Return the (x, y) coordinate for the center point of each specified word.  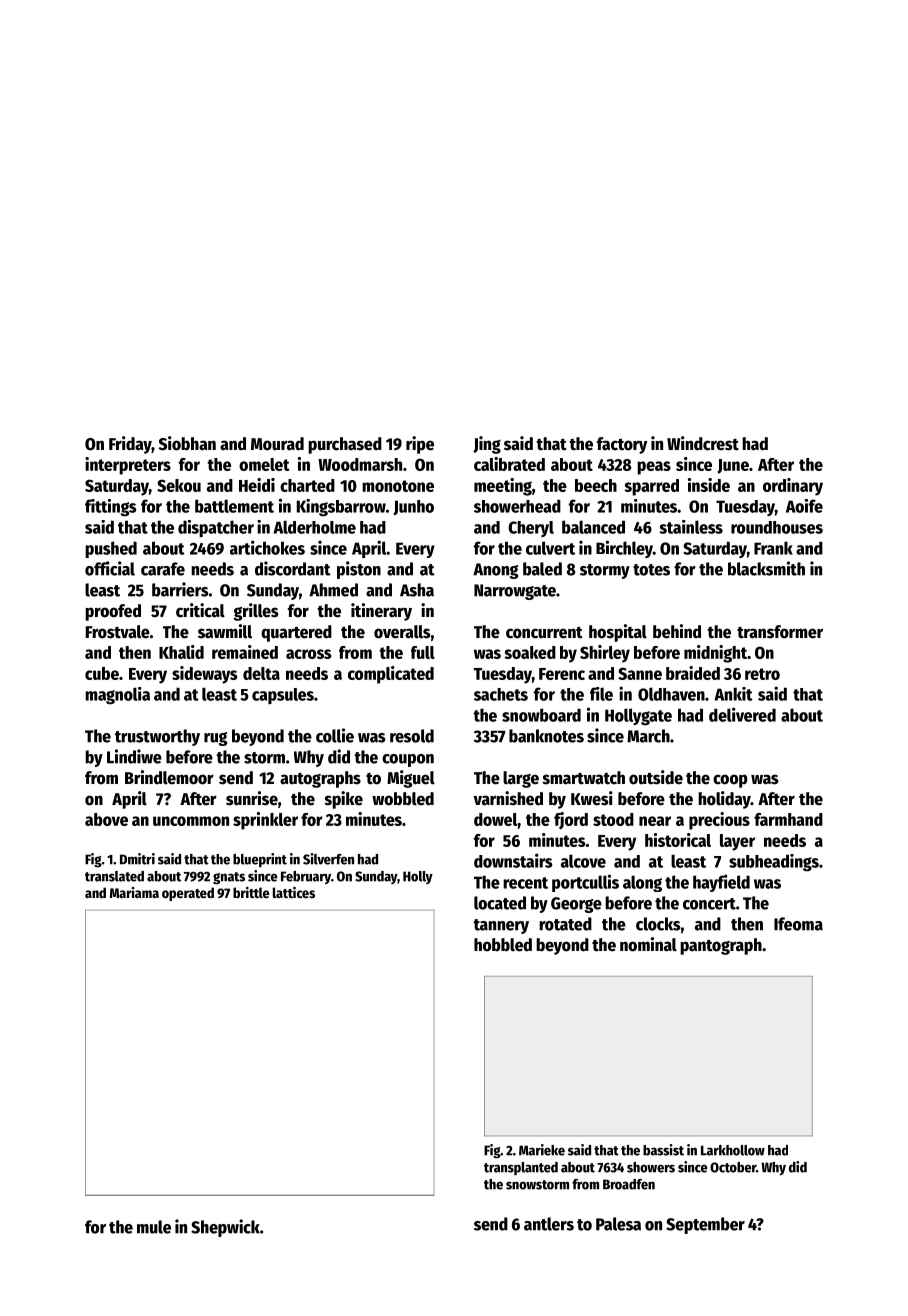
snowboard (541, 715)
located (500, 903)
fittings (111, 508)
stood (613, 819)
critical (200, 610)
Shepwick (225, 1228)
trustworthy (157, 737)
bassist (663, 1150)
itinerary (381, 612)
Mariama (134, 892)
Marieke (542, 1150)
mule (154, 1227)
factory (622, 445)
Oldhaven (671, 694)
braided (693, 673)
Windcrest (703, 443)
